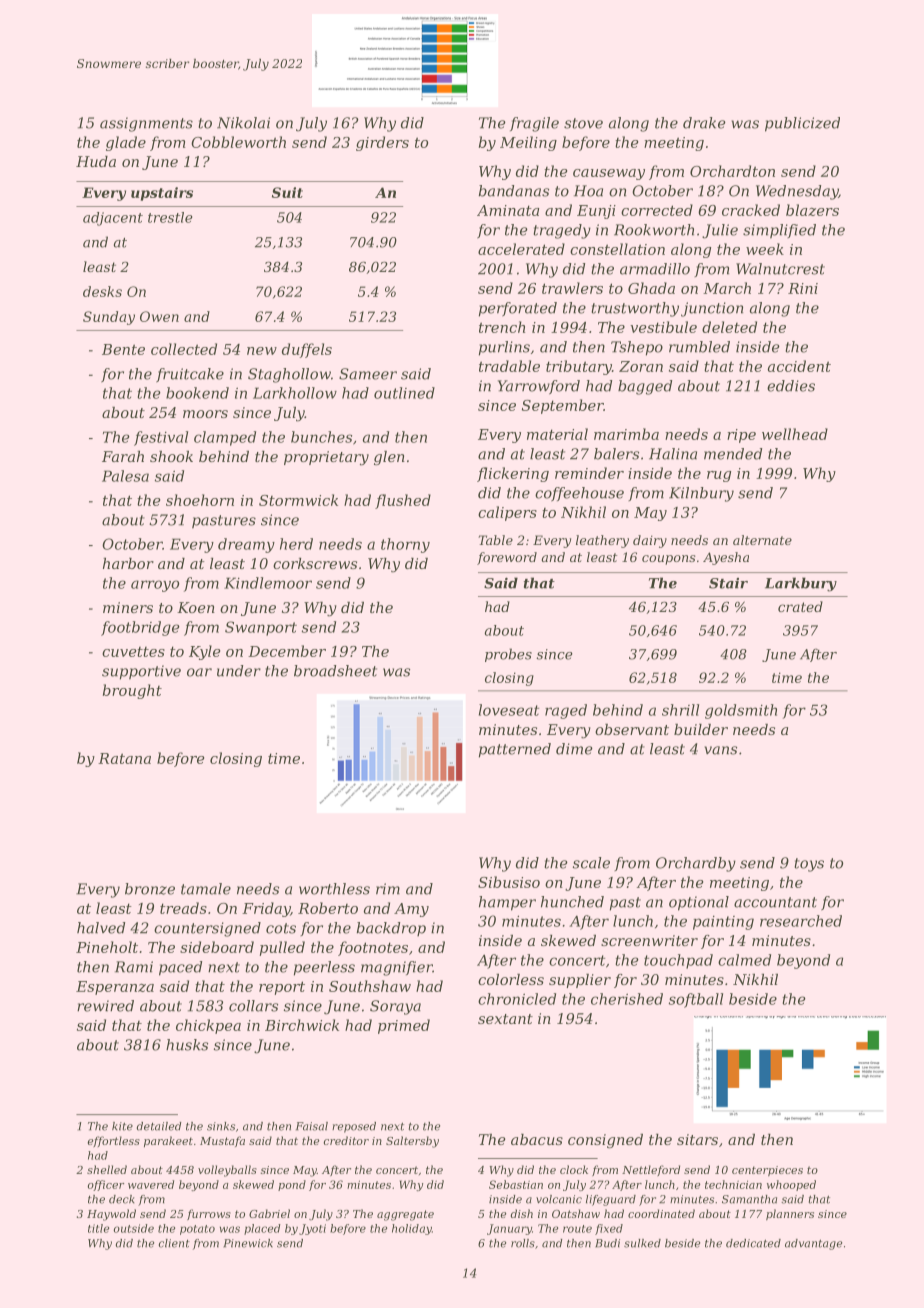  Describe the element at coordinates (741, 711) in the page. I see `goldsmith` at that location.
